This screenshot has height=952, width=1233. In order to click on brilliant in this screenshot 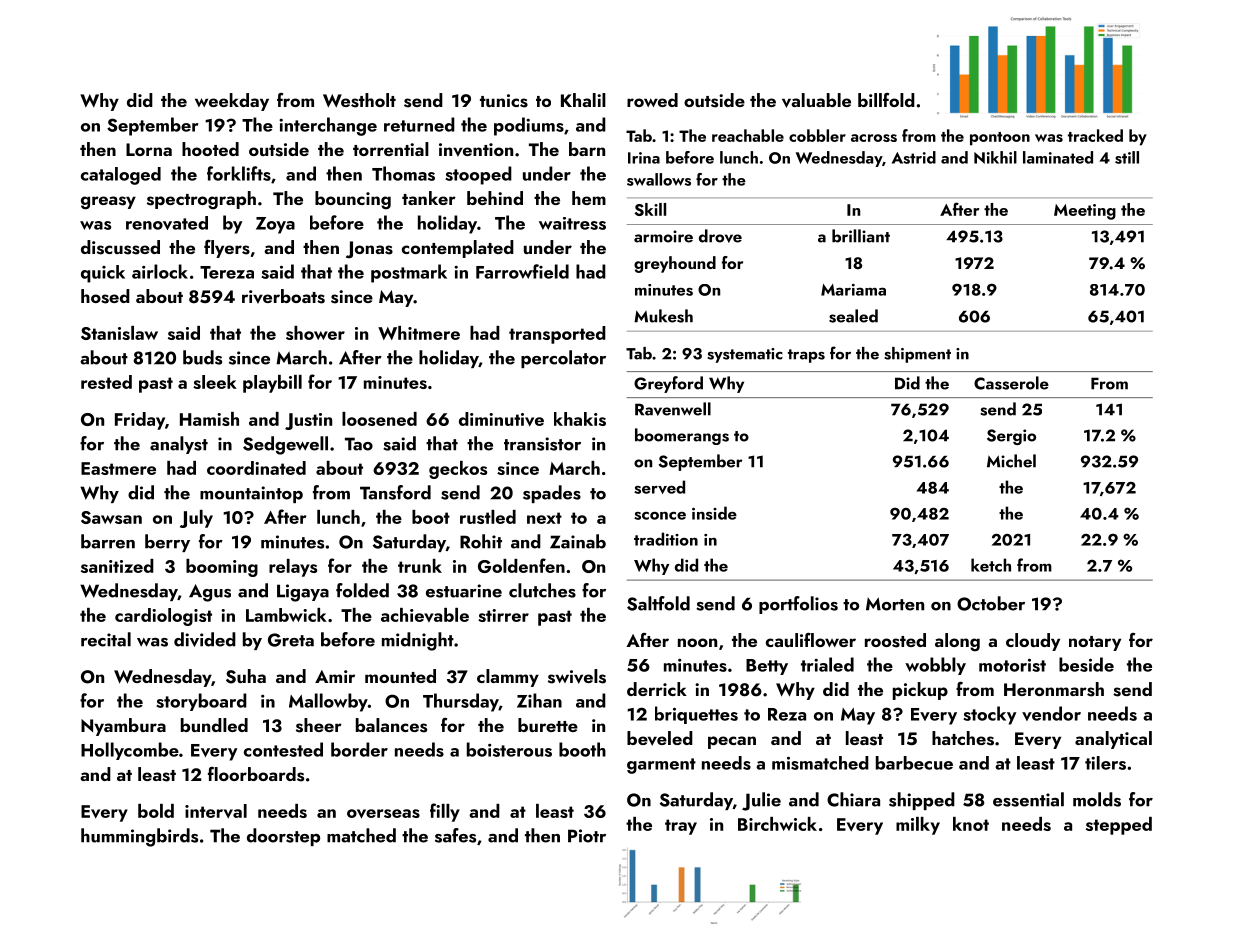, I will do `click(861, 236)`.
